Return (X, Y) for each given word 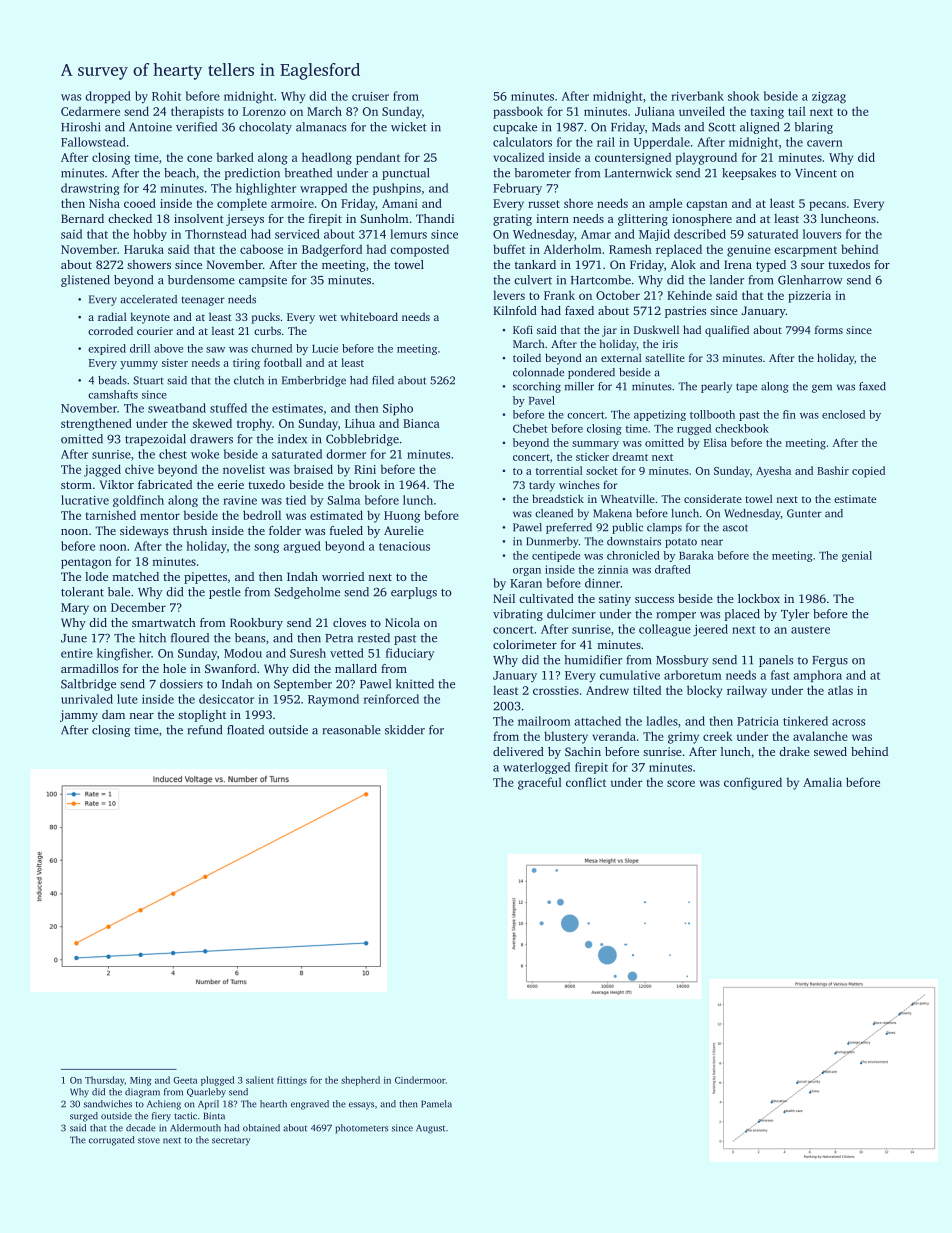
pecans (827, 206)
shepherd (360, 1081)
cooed (140, 203)
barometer (542, 173)
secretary (231, 1142)
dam (113, 714)
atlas (840, 690)
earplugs (414, 593)
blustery (566, 737)
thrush (190, 530)
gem (822, 388)
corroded (110, 330)
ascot (735, 528)
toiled (527, 357)
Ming (140, 1081)
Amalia (822, 782)
